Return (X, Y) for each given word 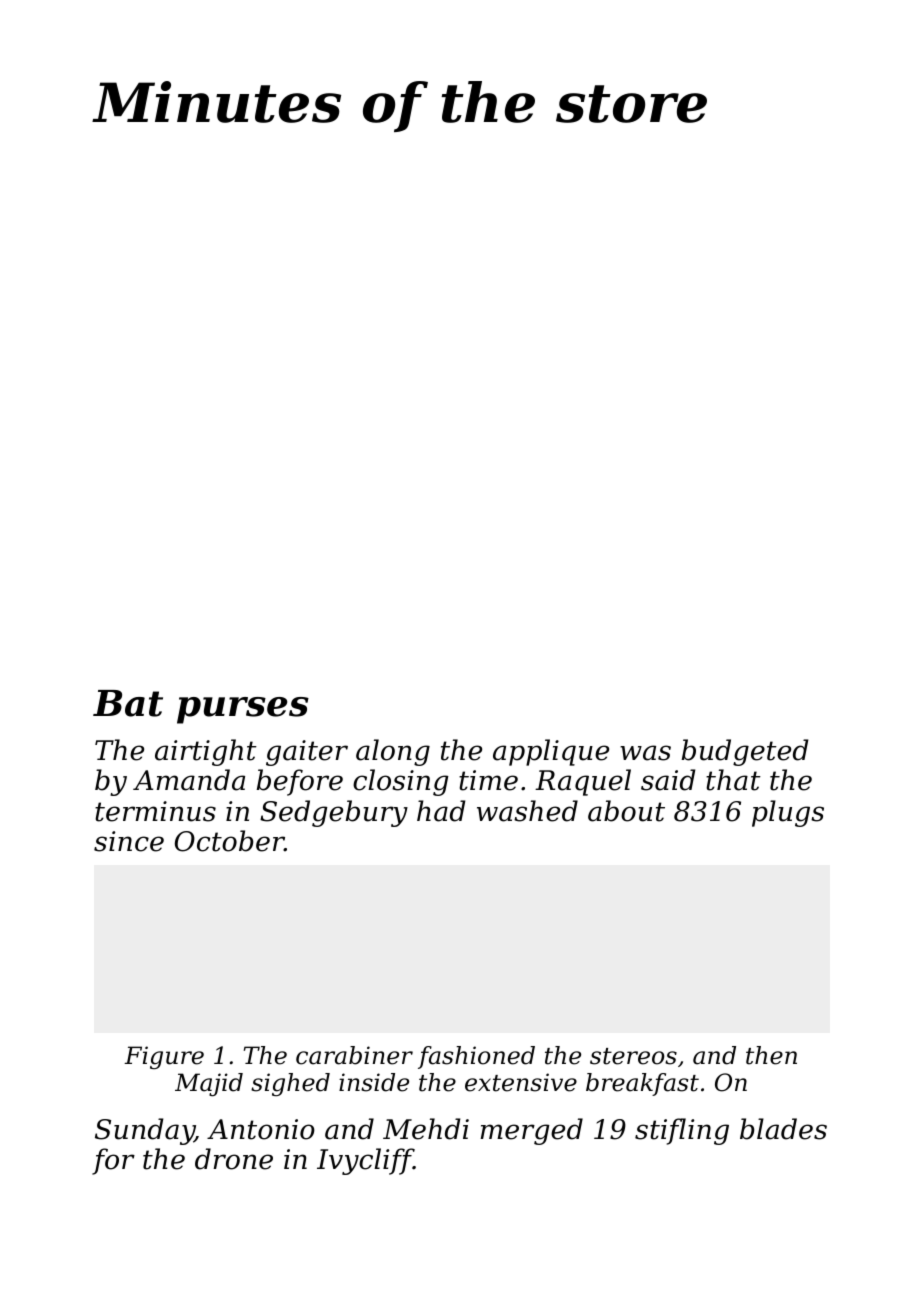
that (733, 780)
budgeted (745, 752)
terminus (155, 811)
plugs (788, 813)
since (129, 841)
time (488, 780)
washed (527, 811)
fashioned (476, 1057)
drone (234, 1159)
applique (551, 752)
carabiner (354, 1055)
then (771, 1055)
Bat (128, 703)
